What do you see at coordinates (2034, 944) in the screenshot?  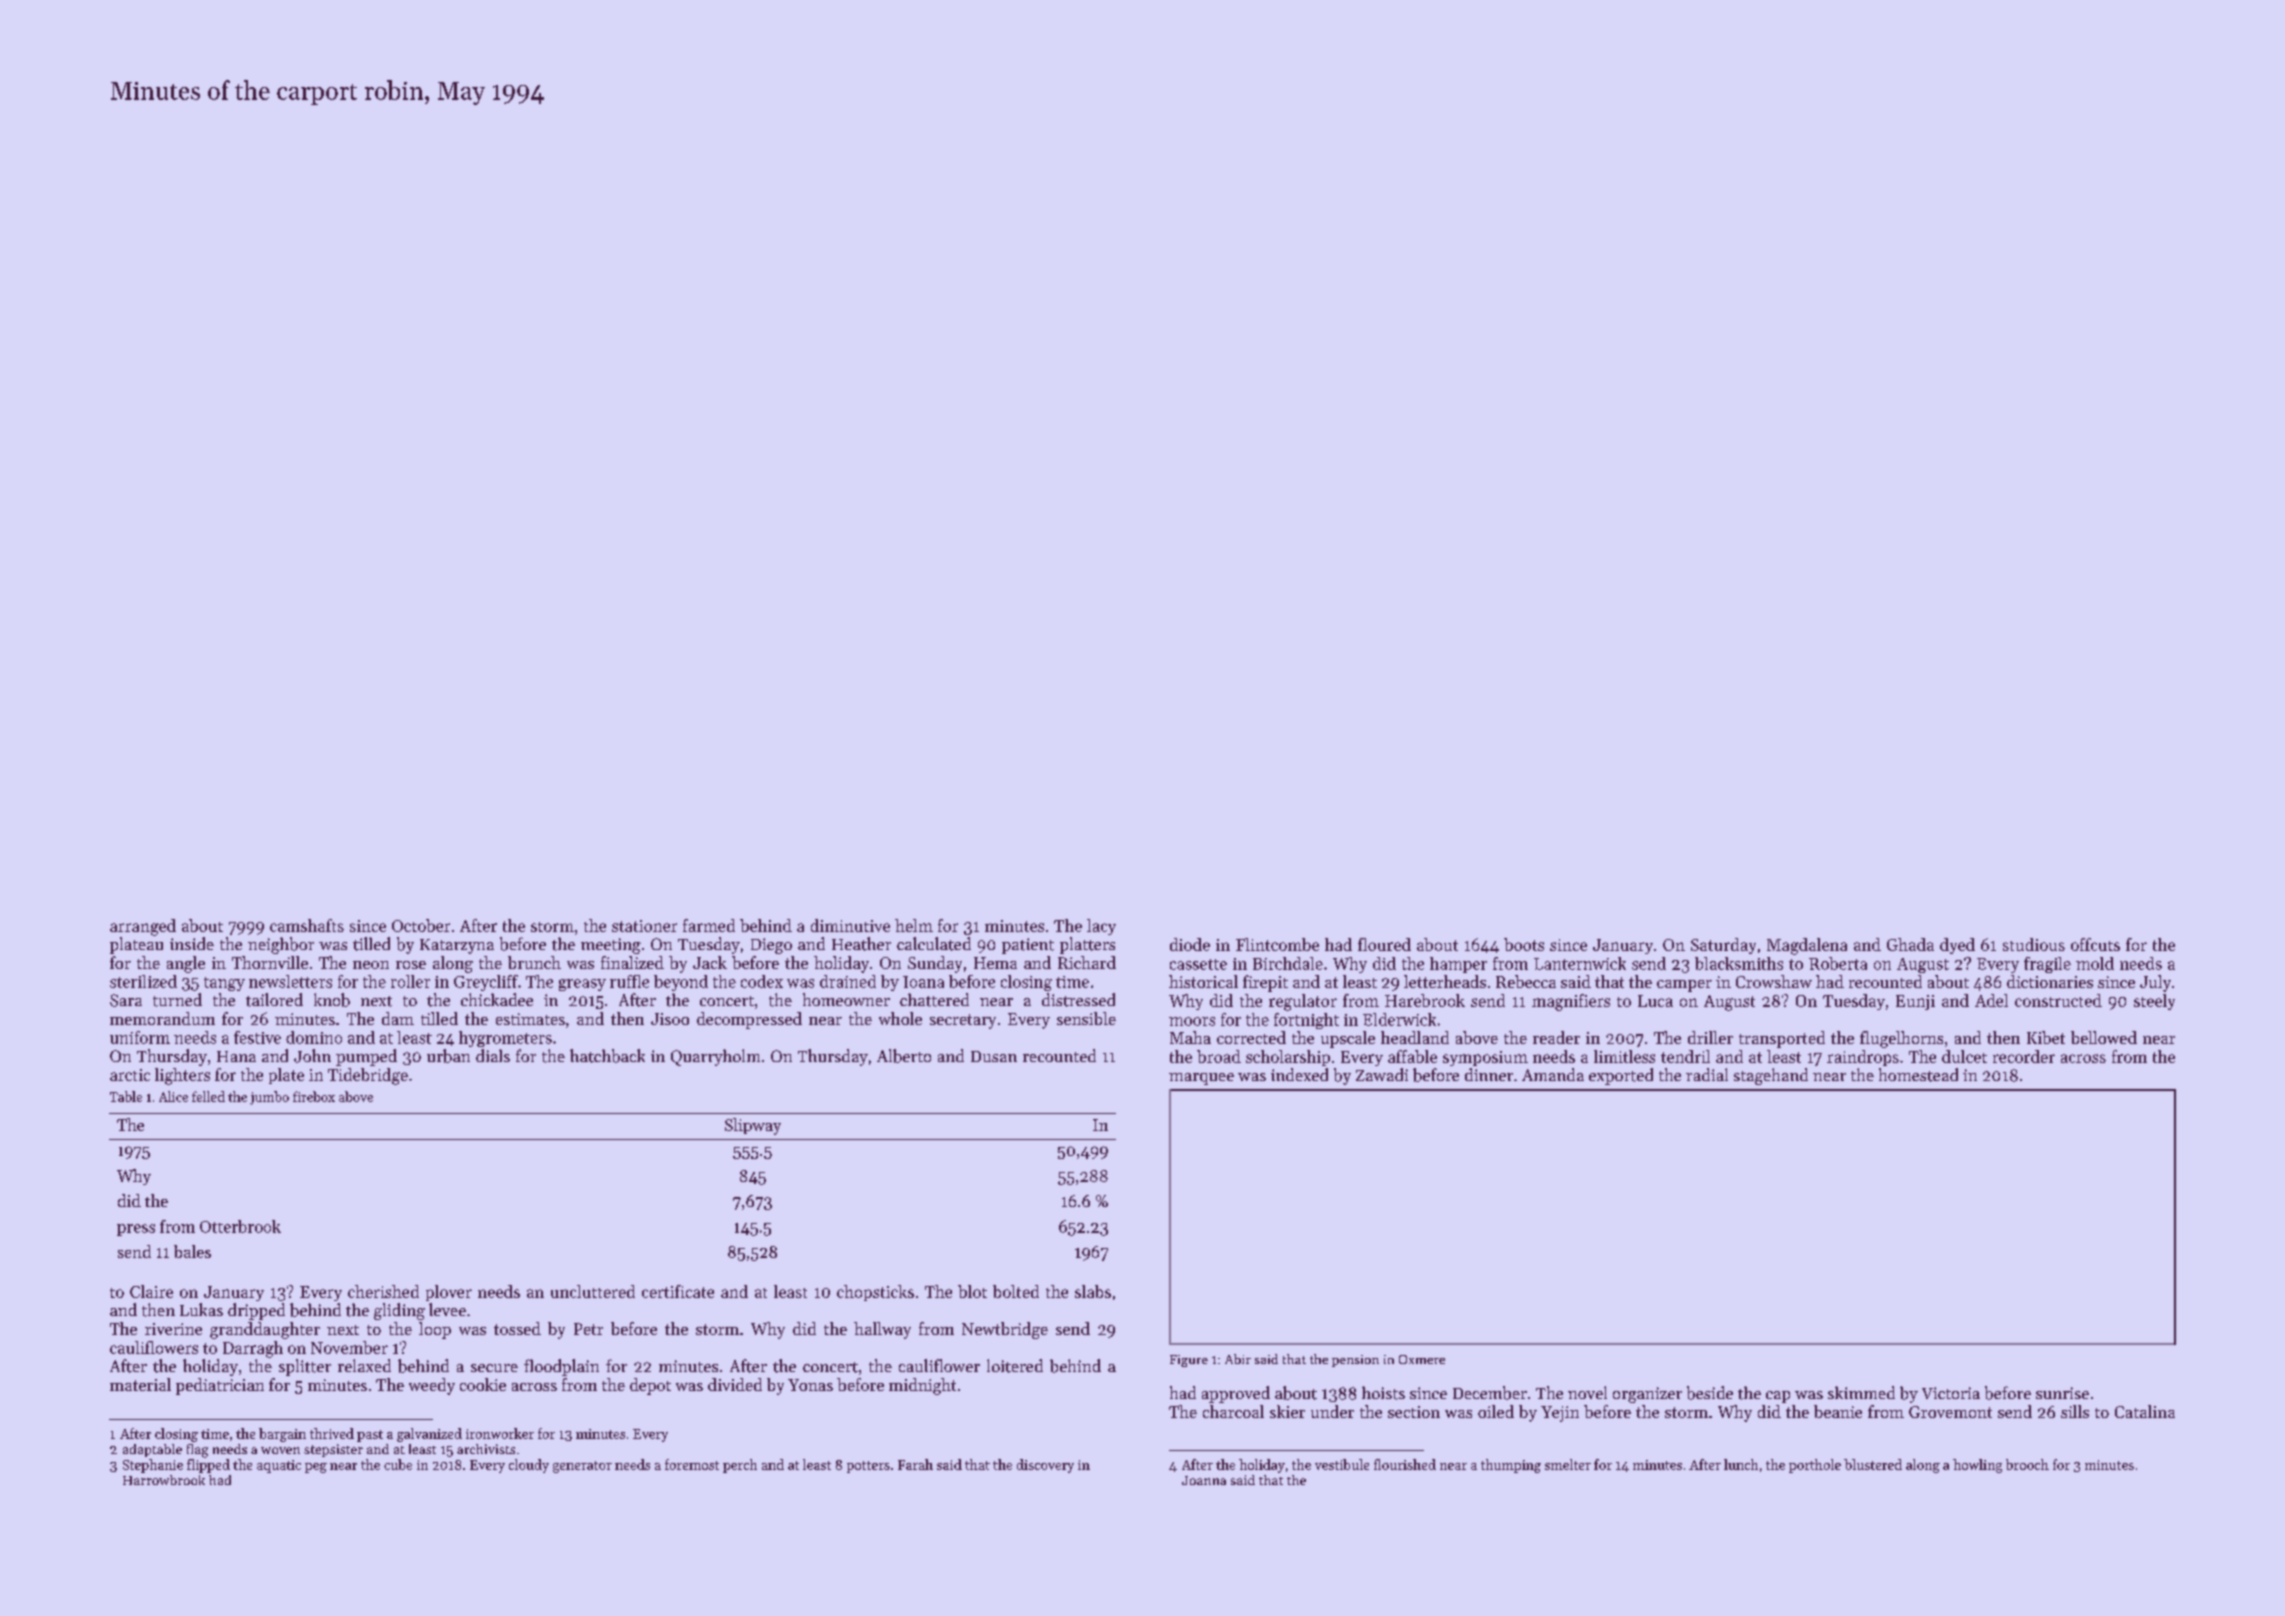 I see `studious` at bounding box center [2034, 944].
